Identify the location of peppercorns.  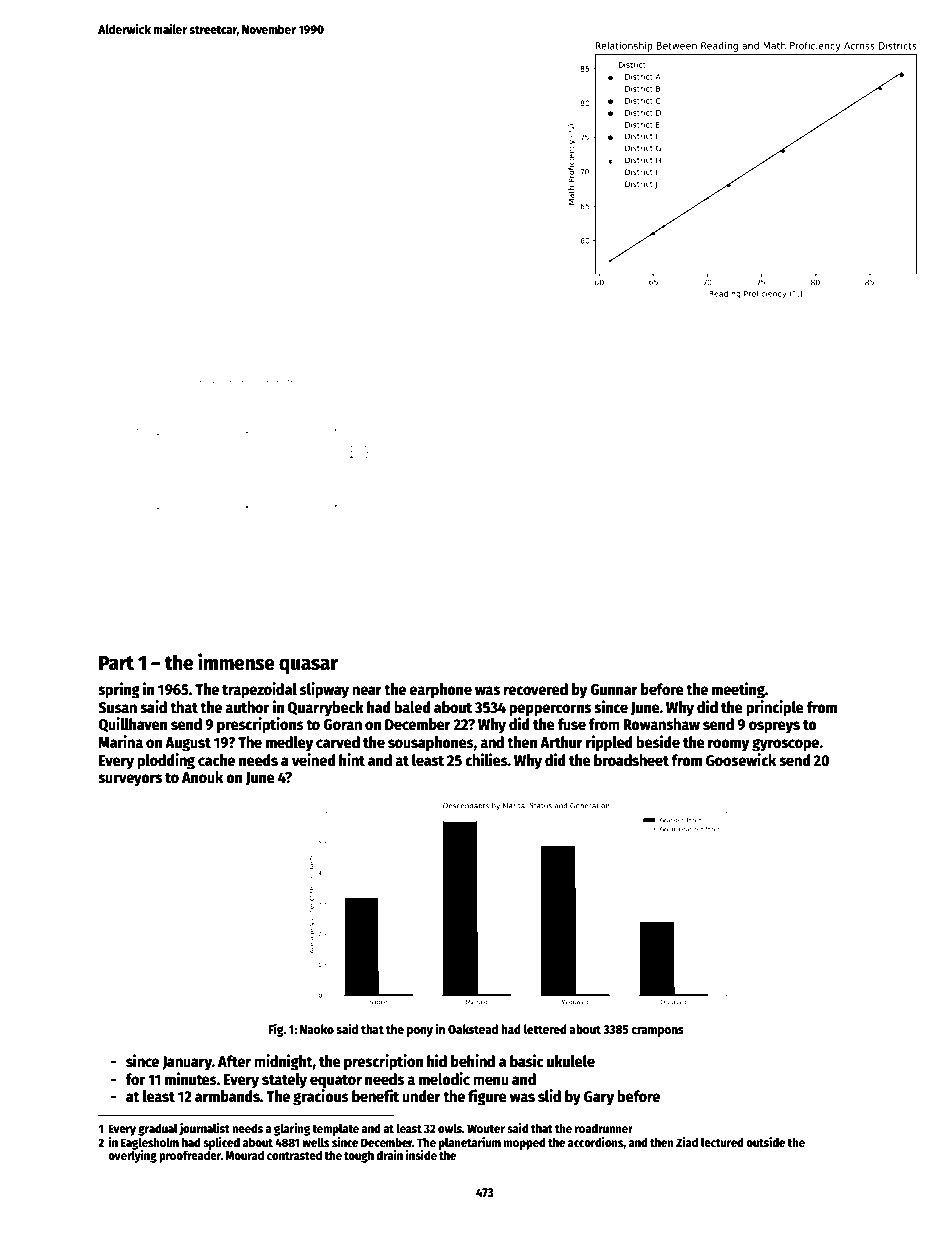
(550, 710).
